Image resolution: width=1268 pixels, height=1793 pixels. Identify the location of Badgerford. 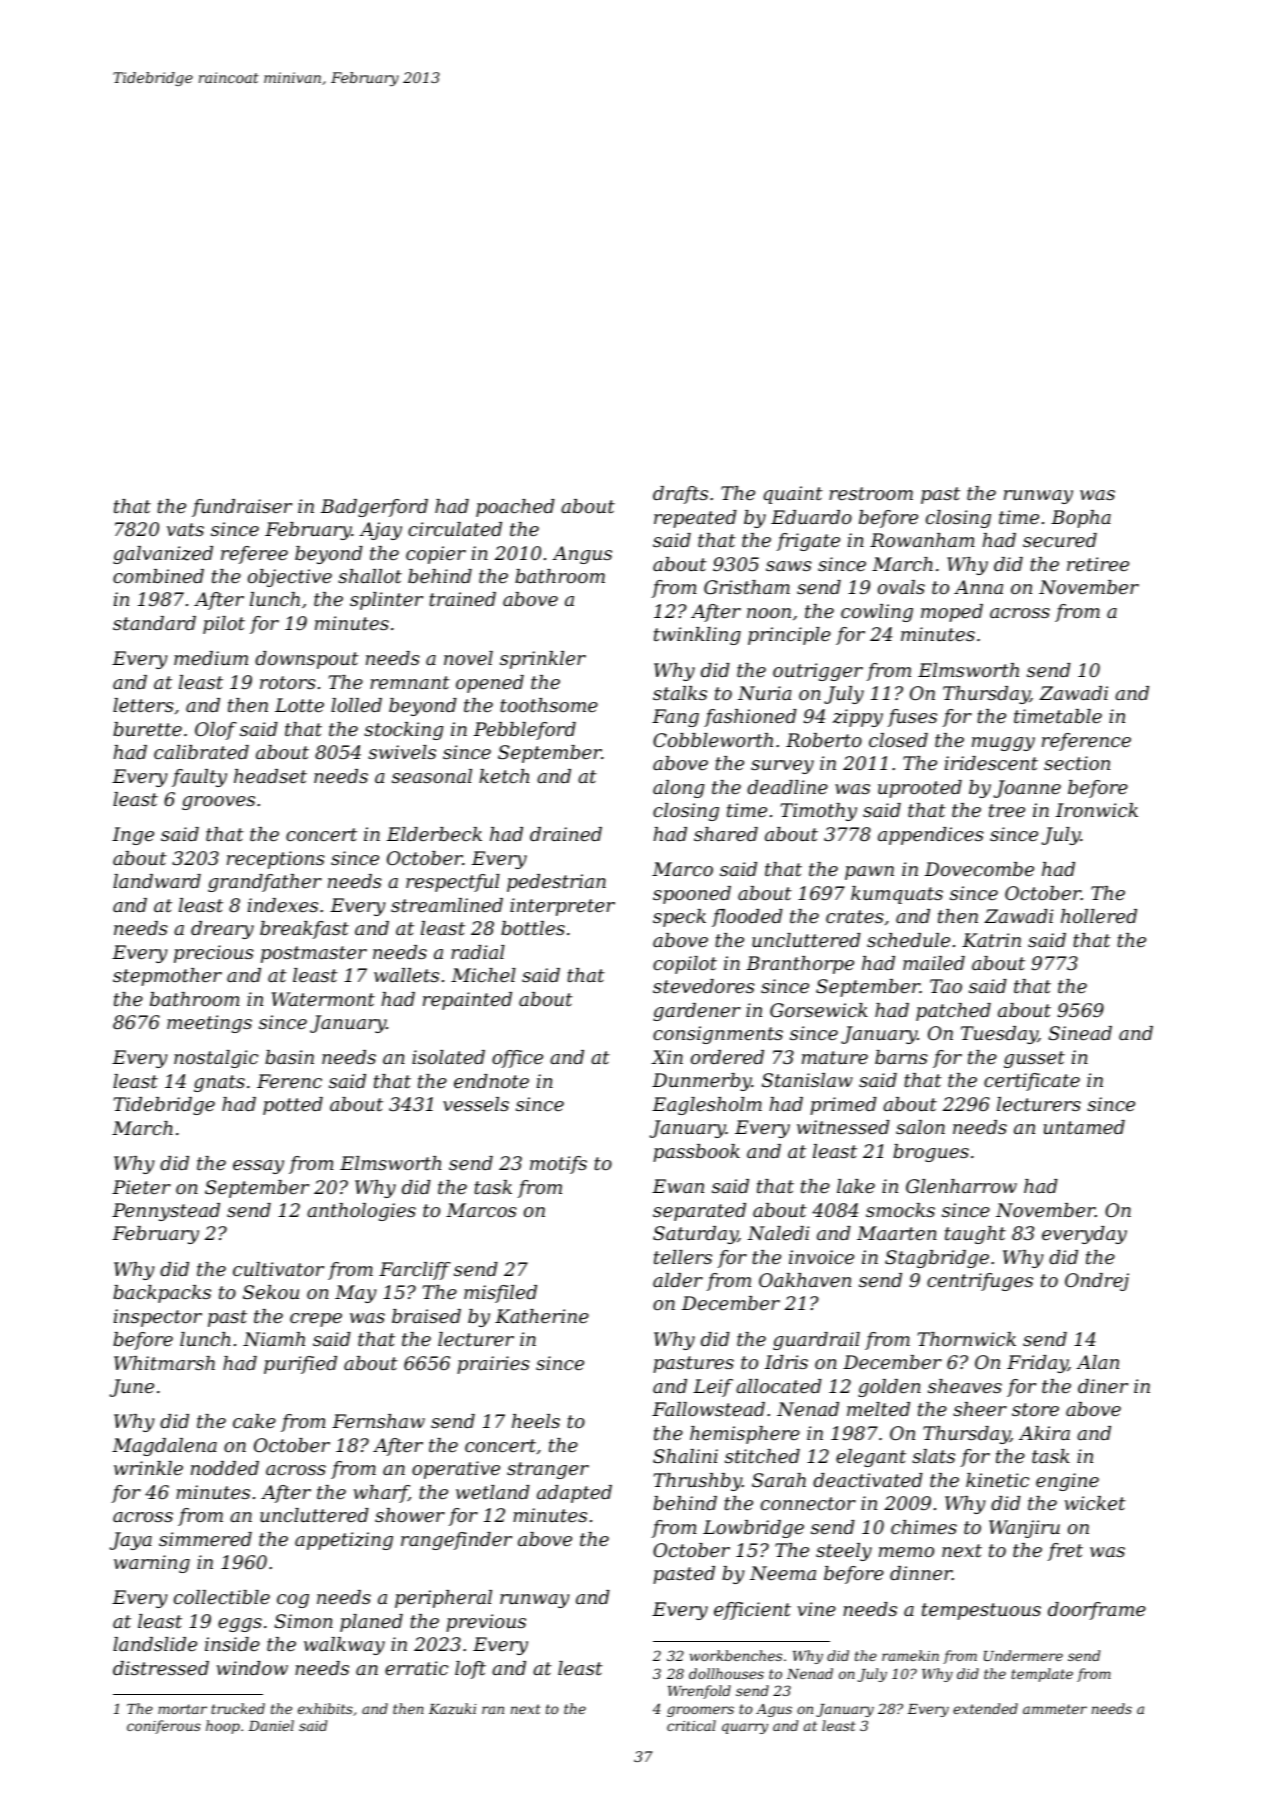
(374, 508).
